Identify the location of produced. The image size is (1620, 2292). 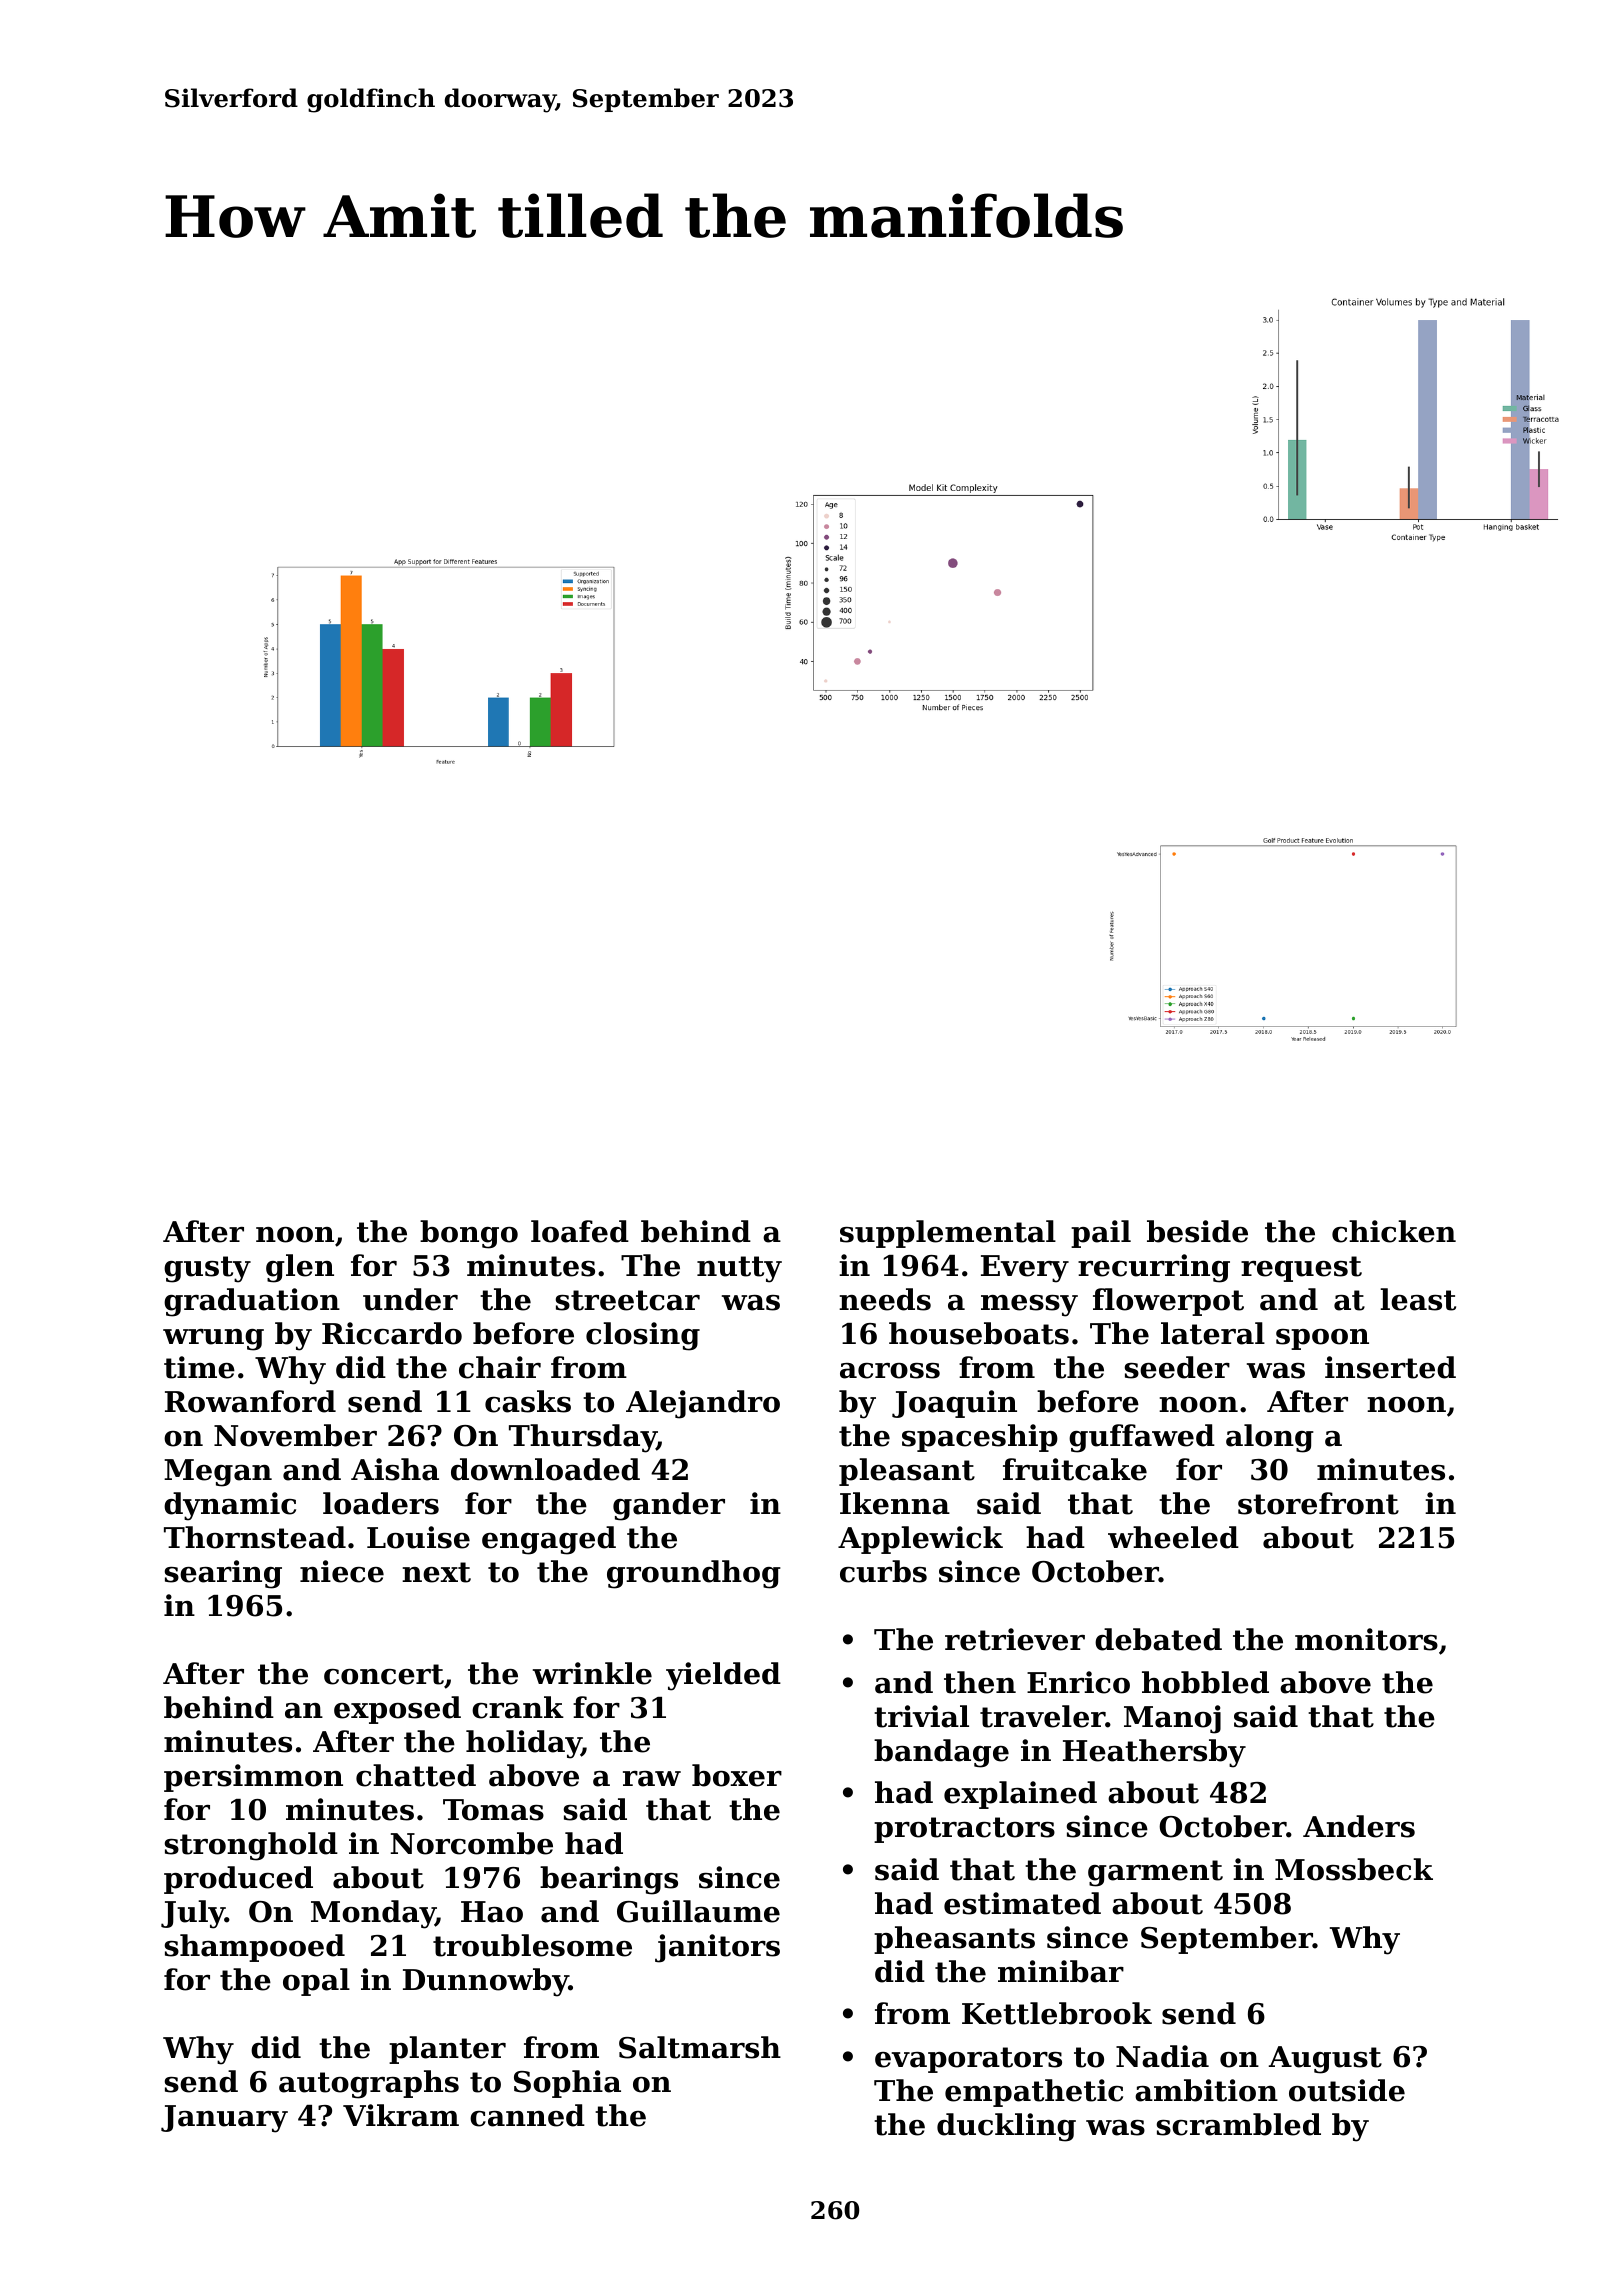
(238, 1880).
